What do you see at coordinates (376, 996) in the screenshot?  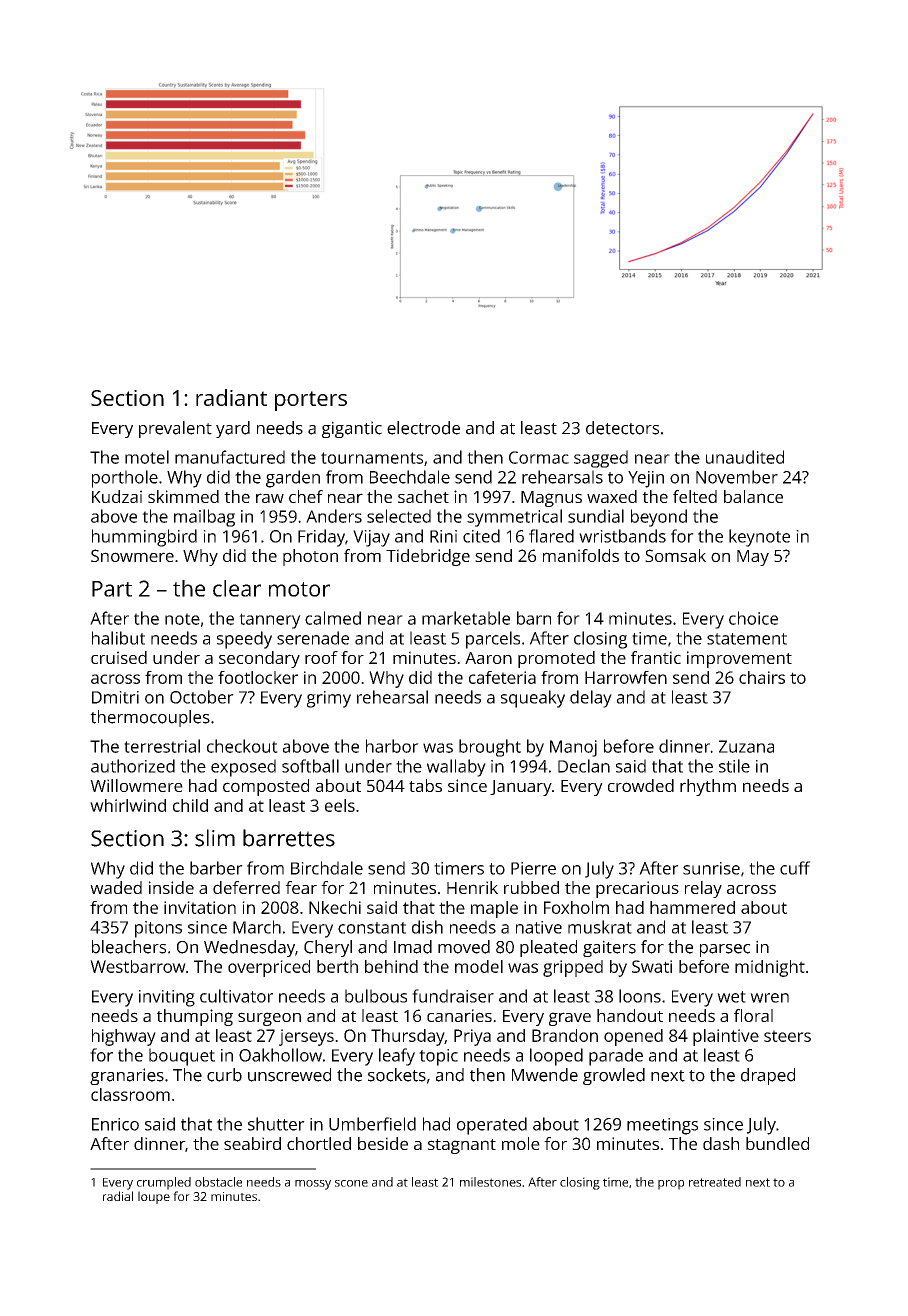 I see `bulbous` at bounding box center [376, 996].
